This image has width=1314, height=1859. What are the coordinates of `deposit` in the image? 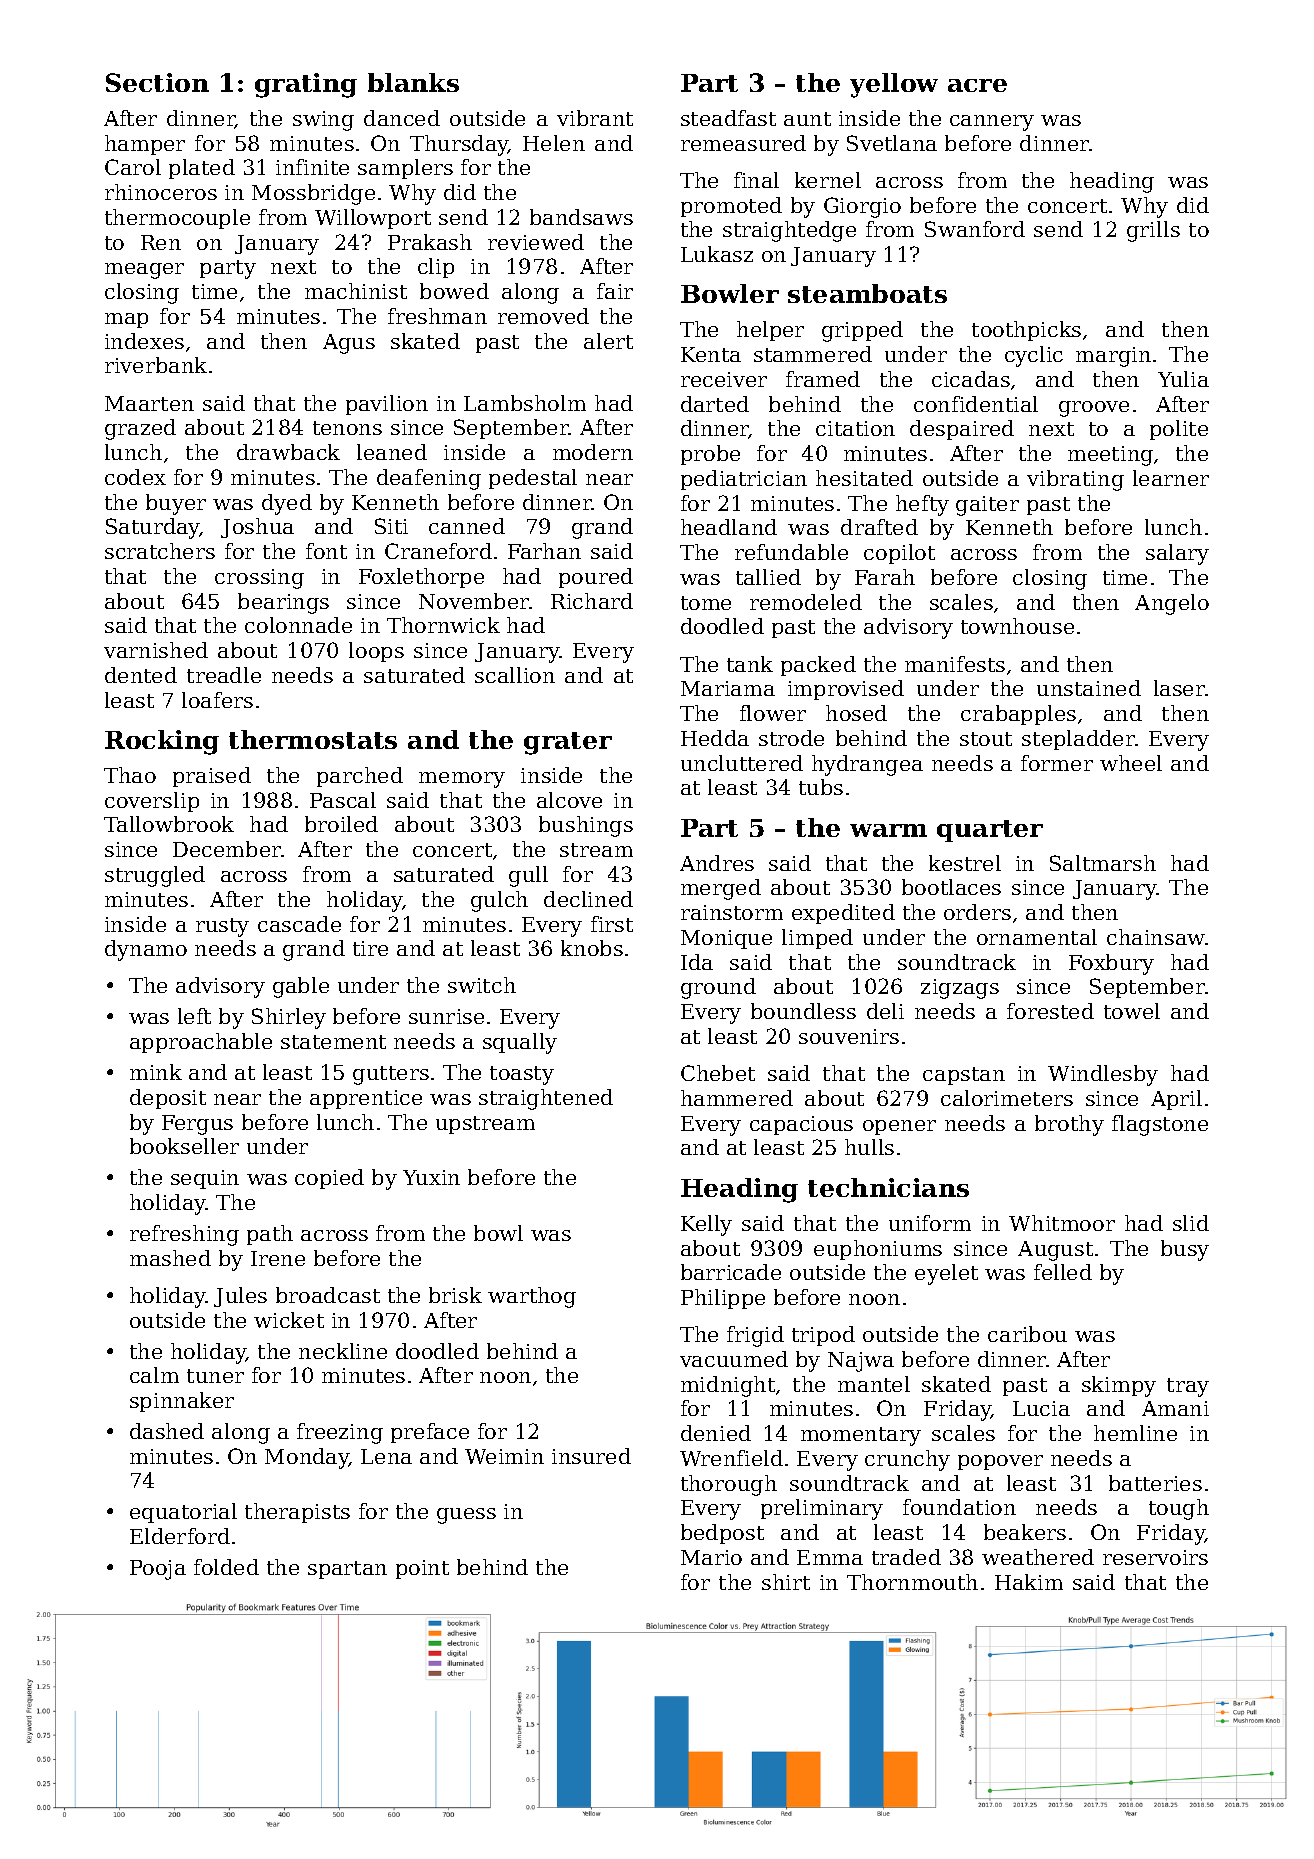 It's located at (168, 1099).
